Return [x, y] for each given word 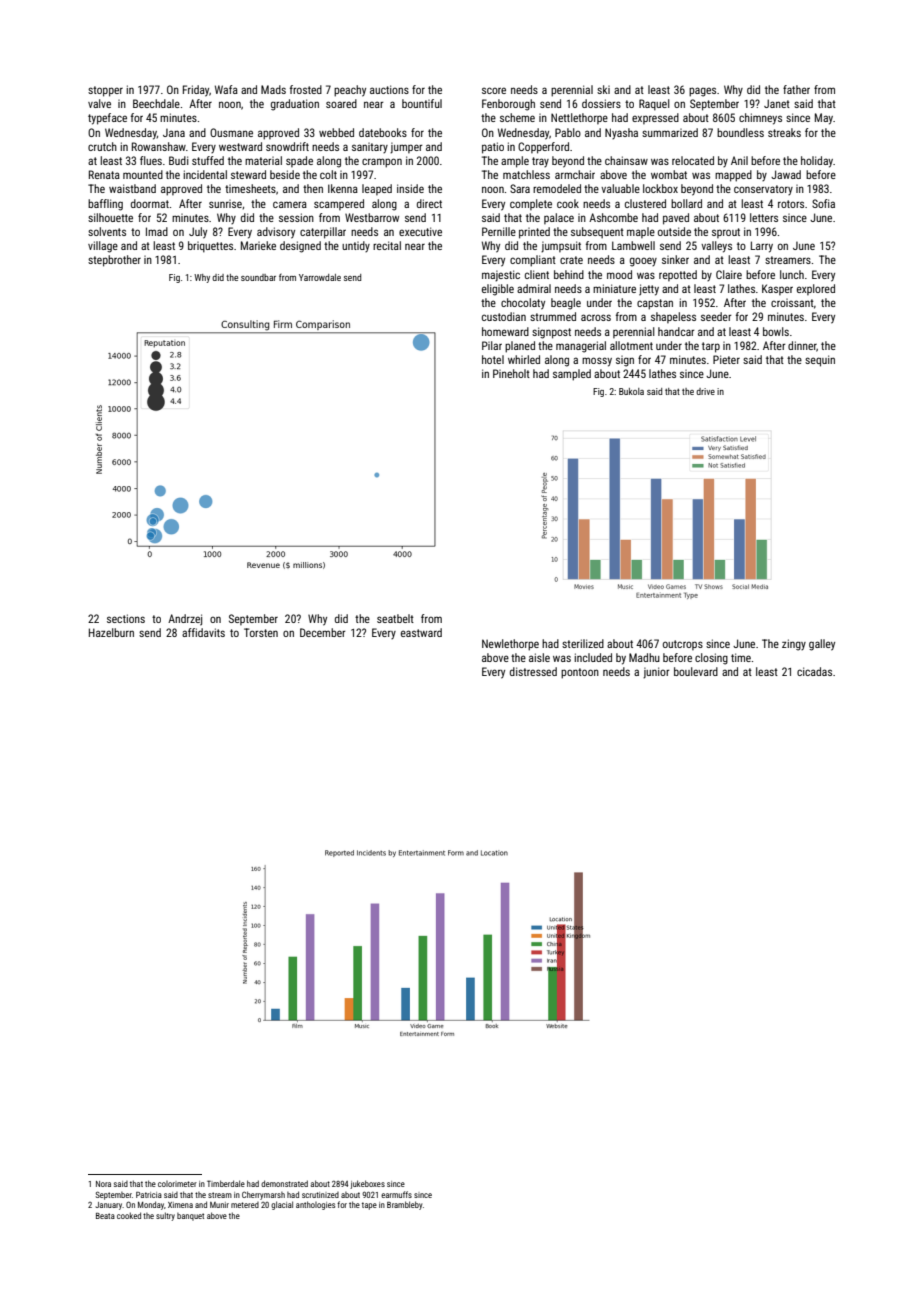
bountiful [422, 103]
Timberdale [226, 1183]
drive [705, 391]
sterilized [583, 643]
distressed [533, 671]
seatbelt [395, 618]
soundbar [258, 277]
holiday [817, 162]
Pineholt [511, 373]
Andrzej [185, 620]
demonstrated [284, 1183]
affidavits [203, 632]
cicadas [814, 671]
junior [656, 673]
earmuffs [396, 1194]
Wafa [226, 89]
